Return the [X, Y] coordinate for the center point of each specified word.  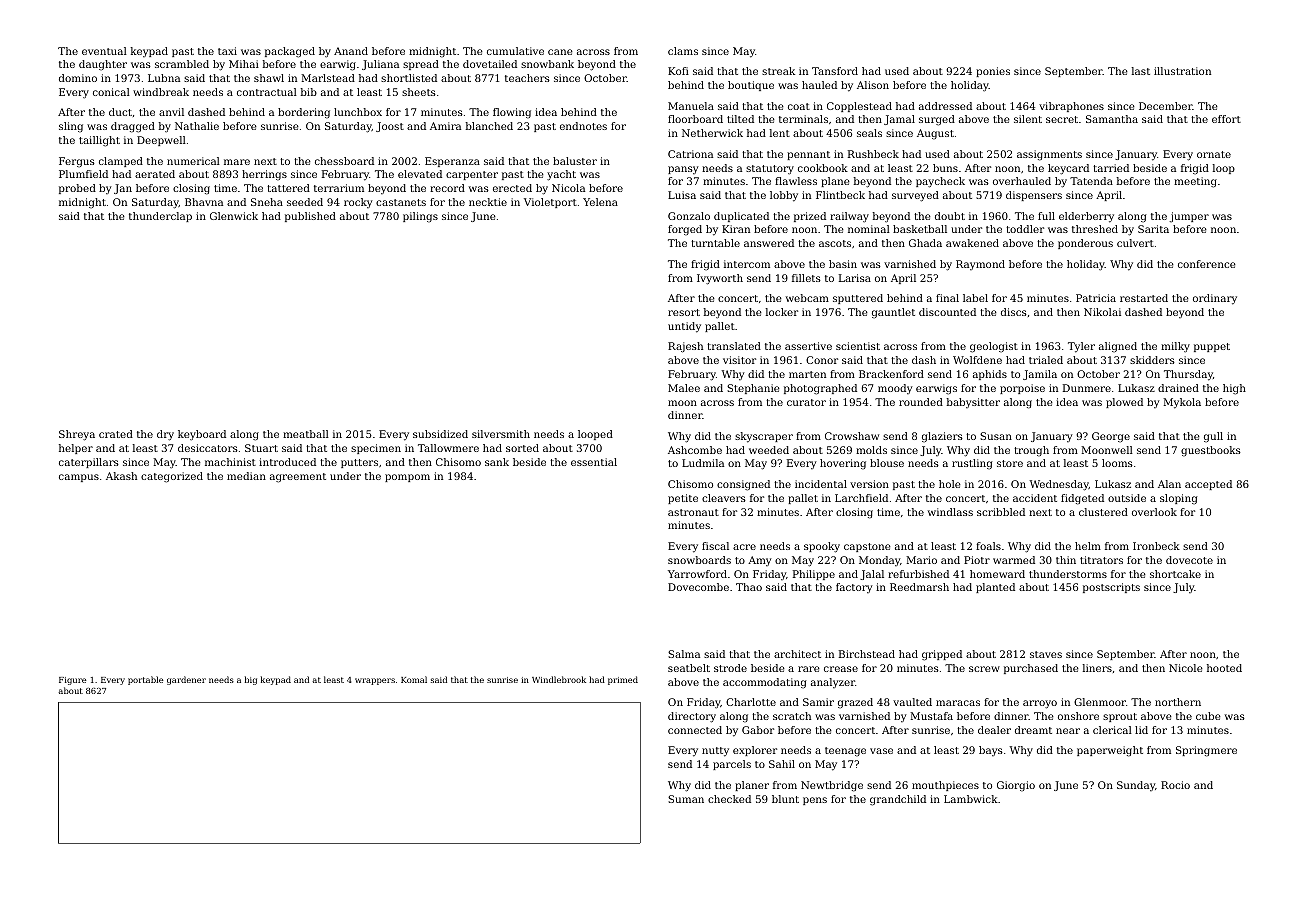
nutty [715, 752]
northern [1178, 702]
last [1141, 71]
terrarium [339, 188]
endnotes [583, 126]
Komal [414, 679]
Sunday [1136, 786]
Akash [121, 476]
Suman [686, 799]
